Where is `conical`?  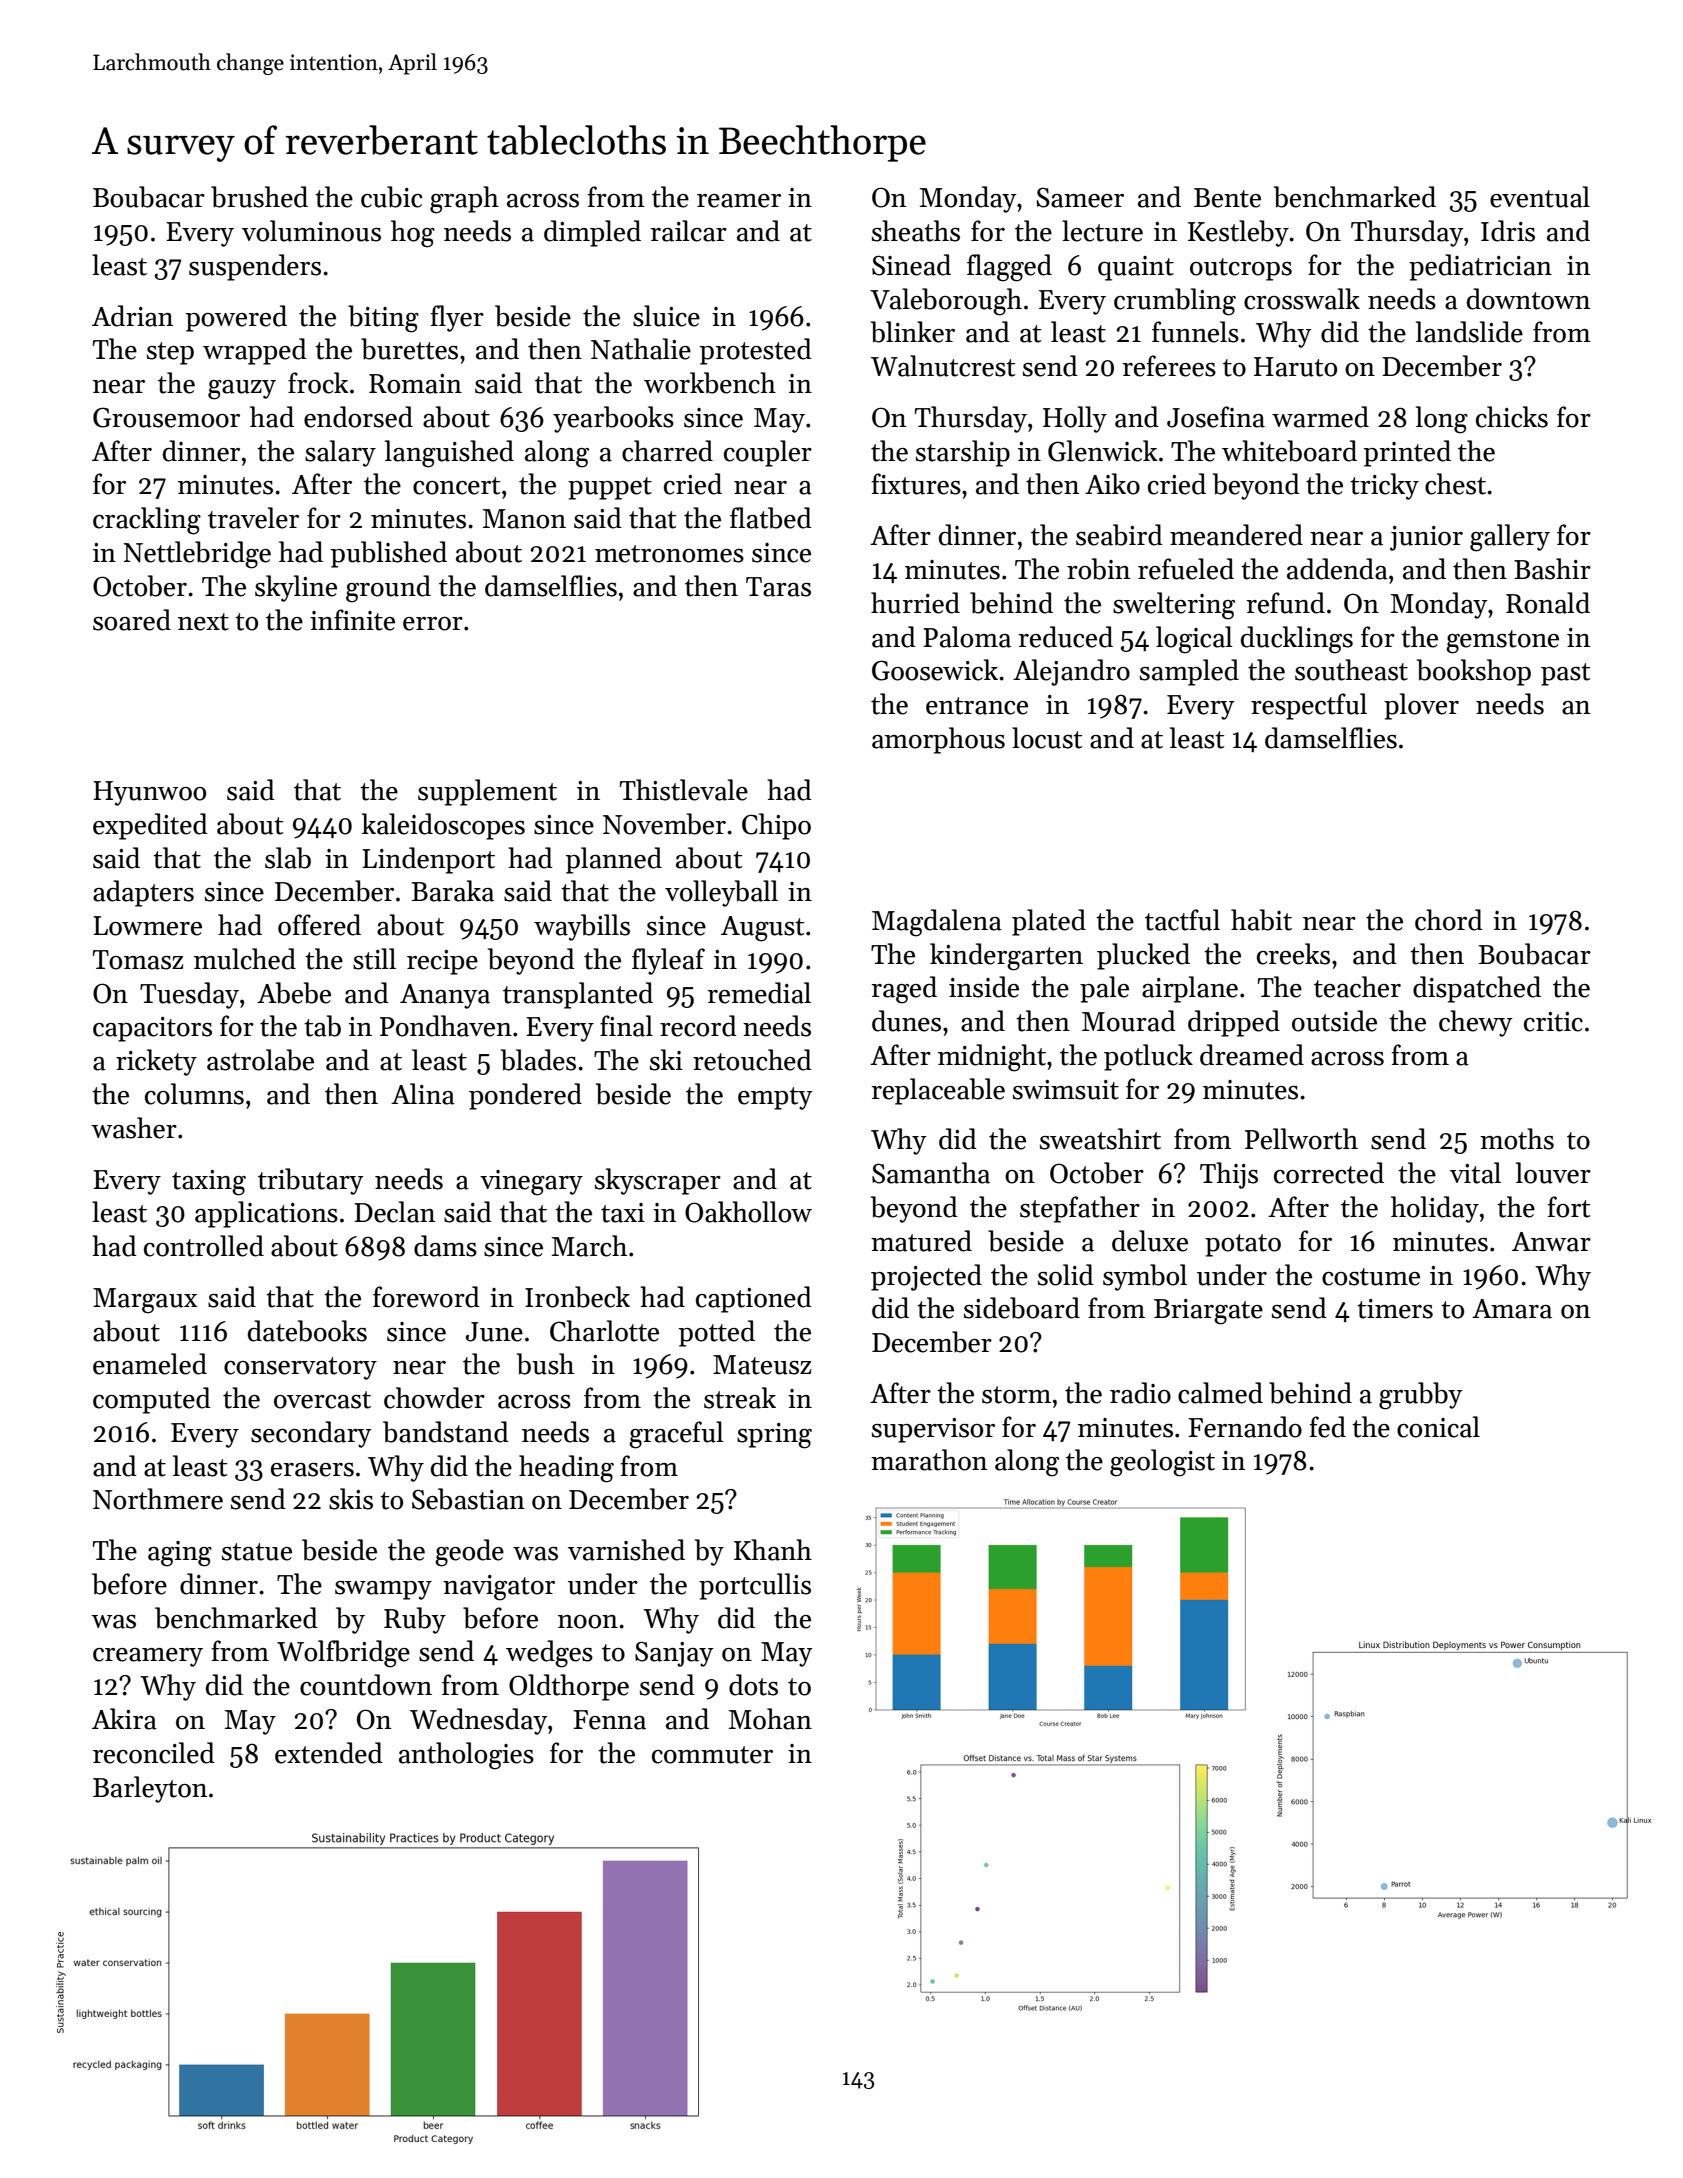
conical is located at coordinates (1438, 1427).
